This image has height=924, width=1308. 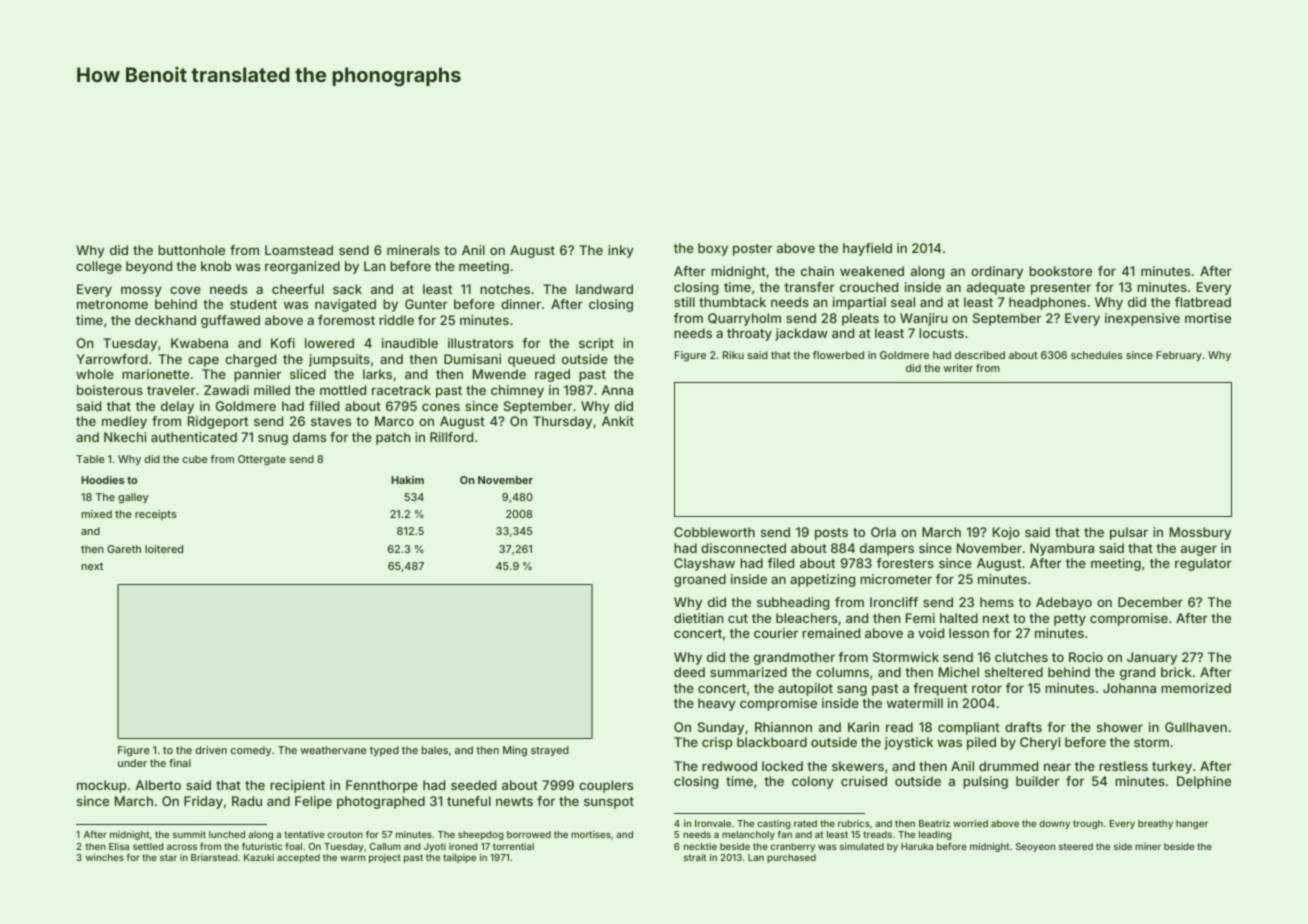 What do you see at coordinates (604, 289) in the image?
I see `landward` at bounding box center [604, 289].
